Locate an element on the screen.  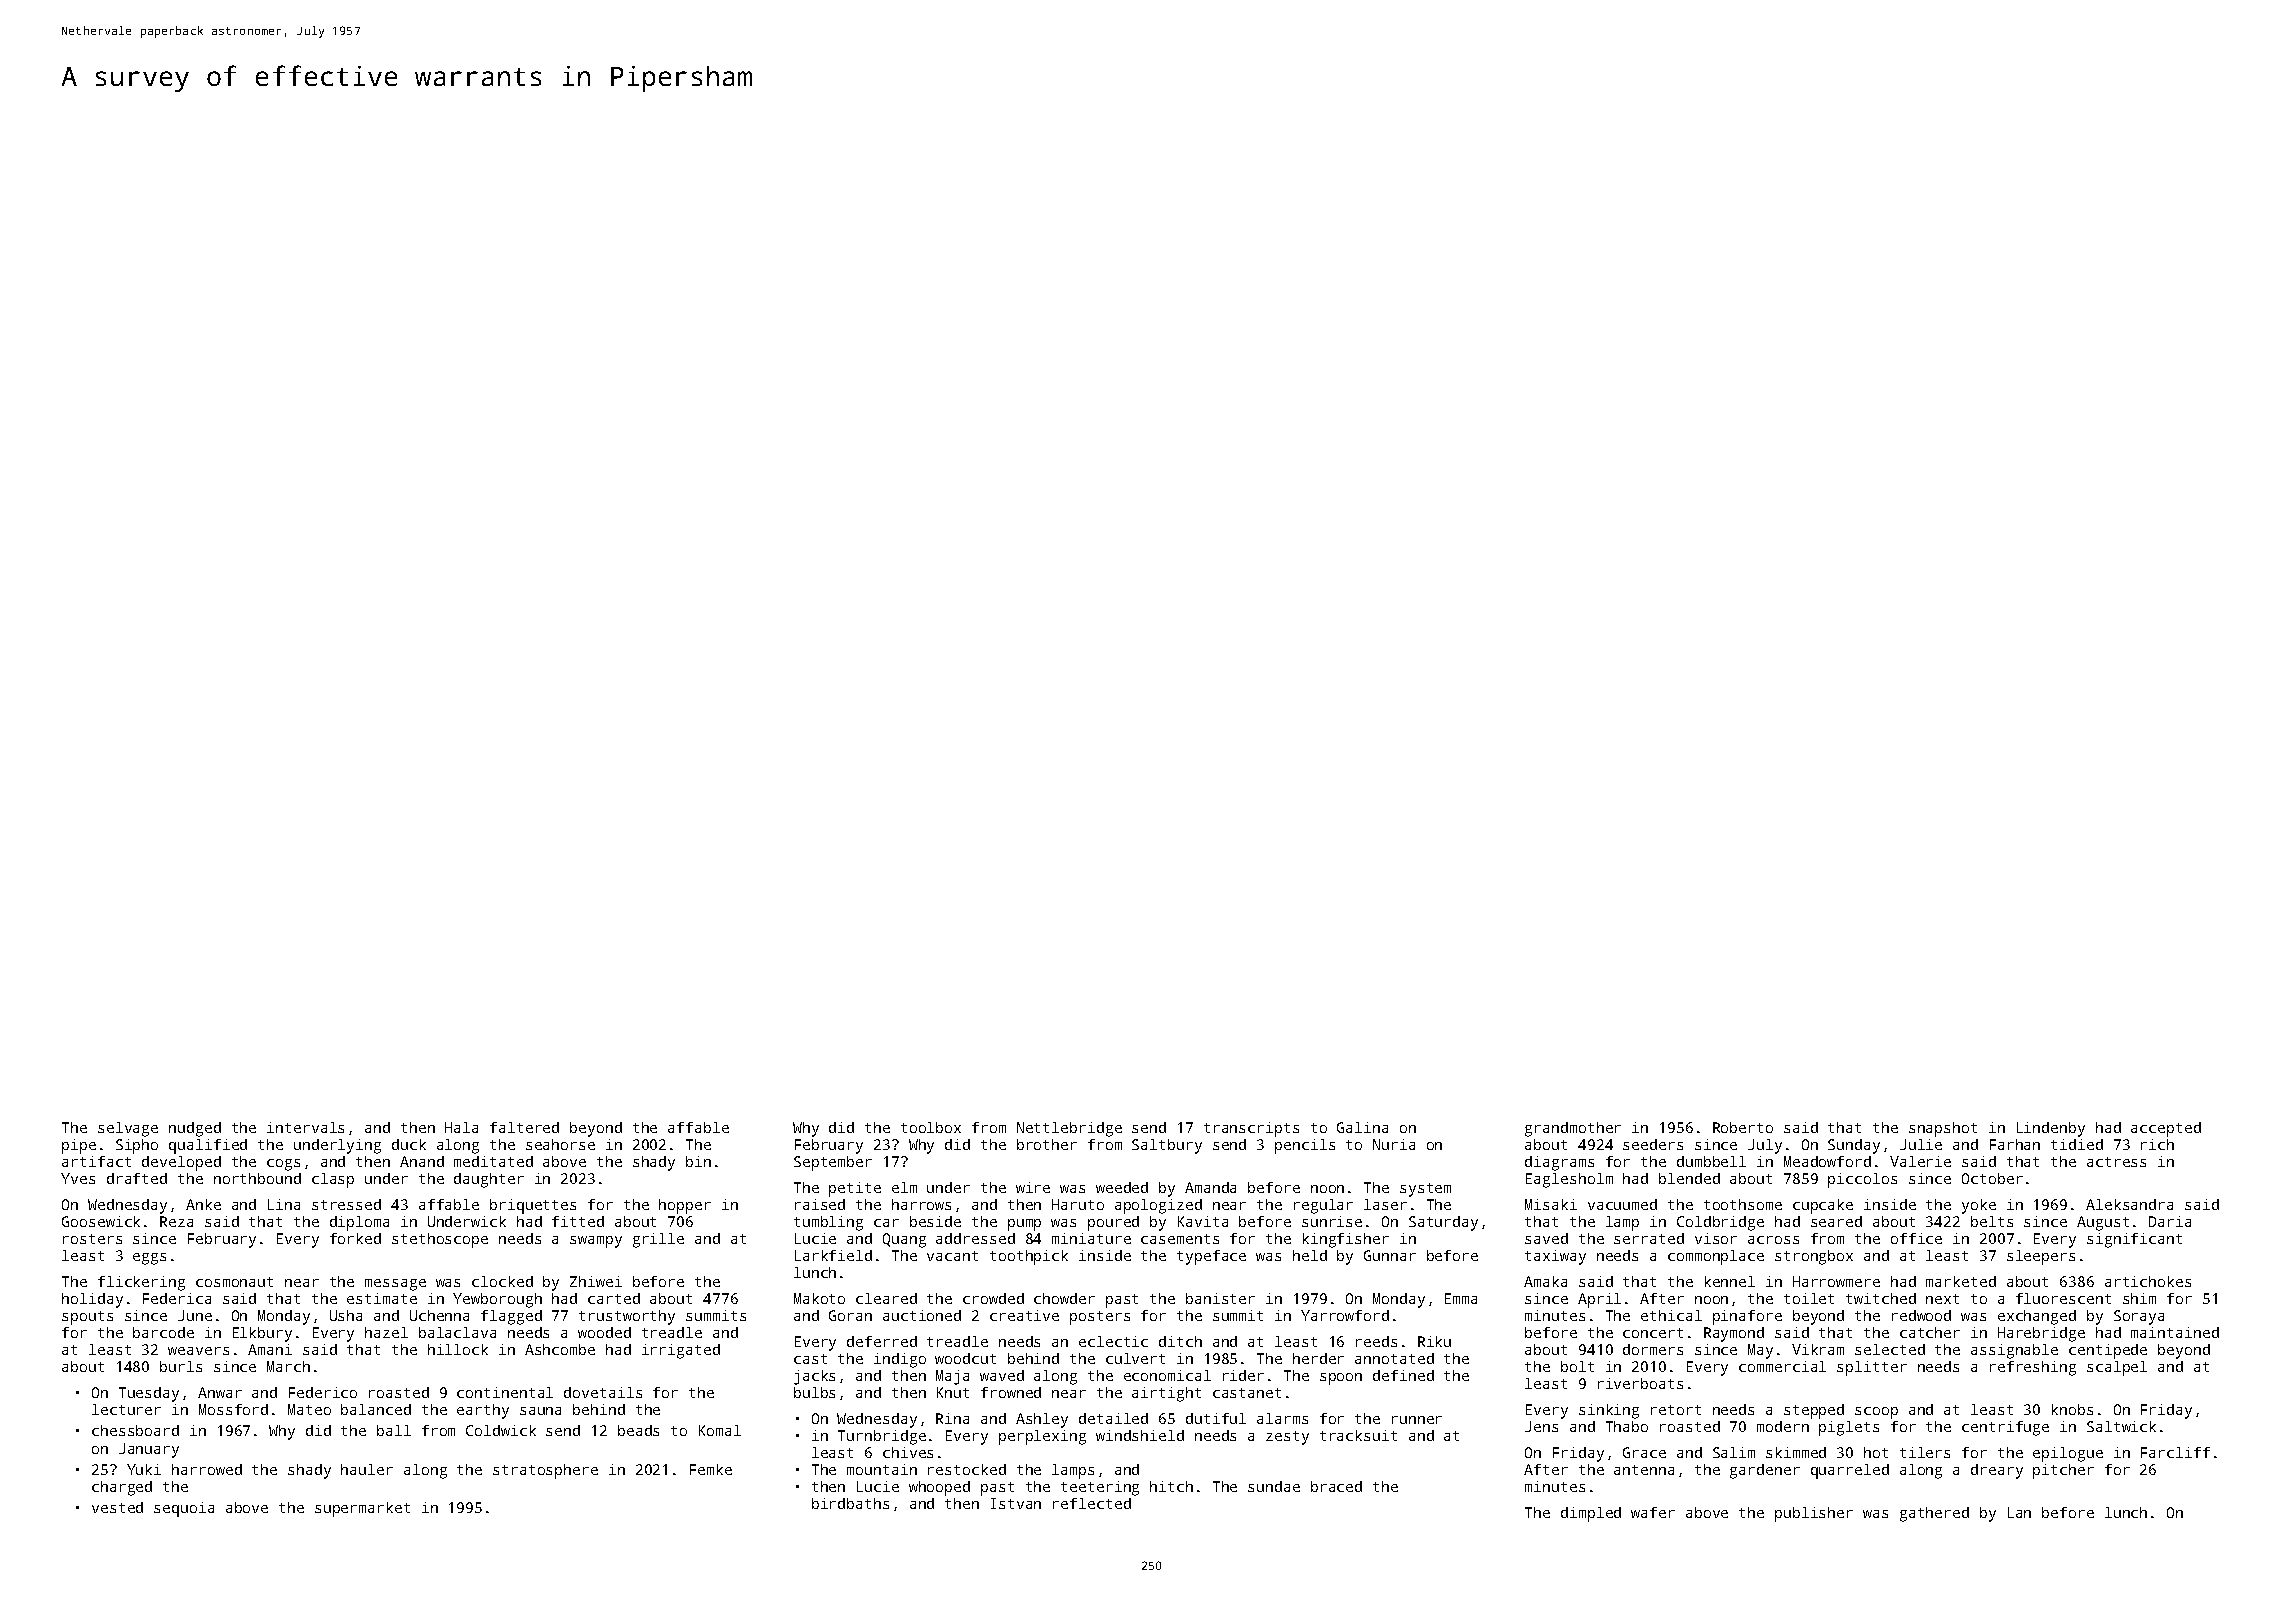
toolbox is located at coordinates (931, 1127).
